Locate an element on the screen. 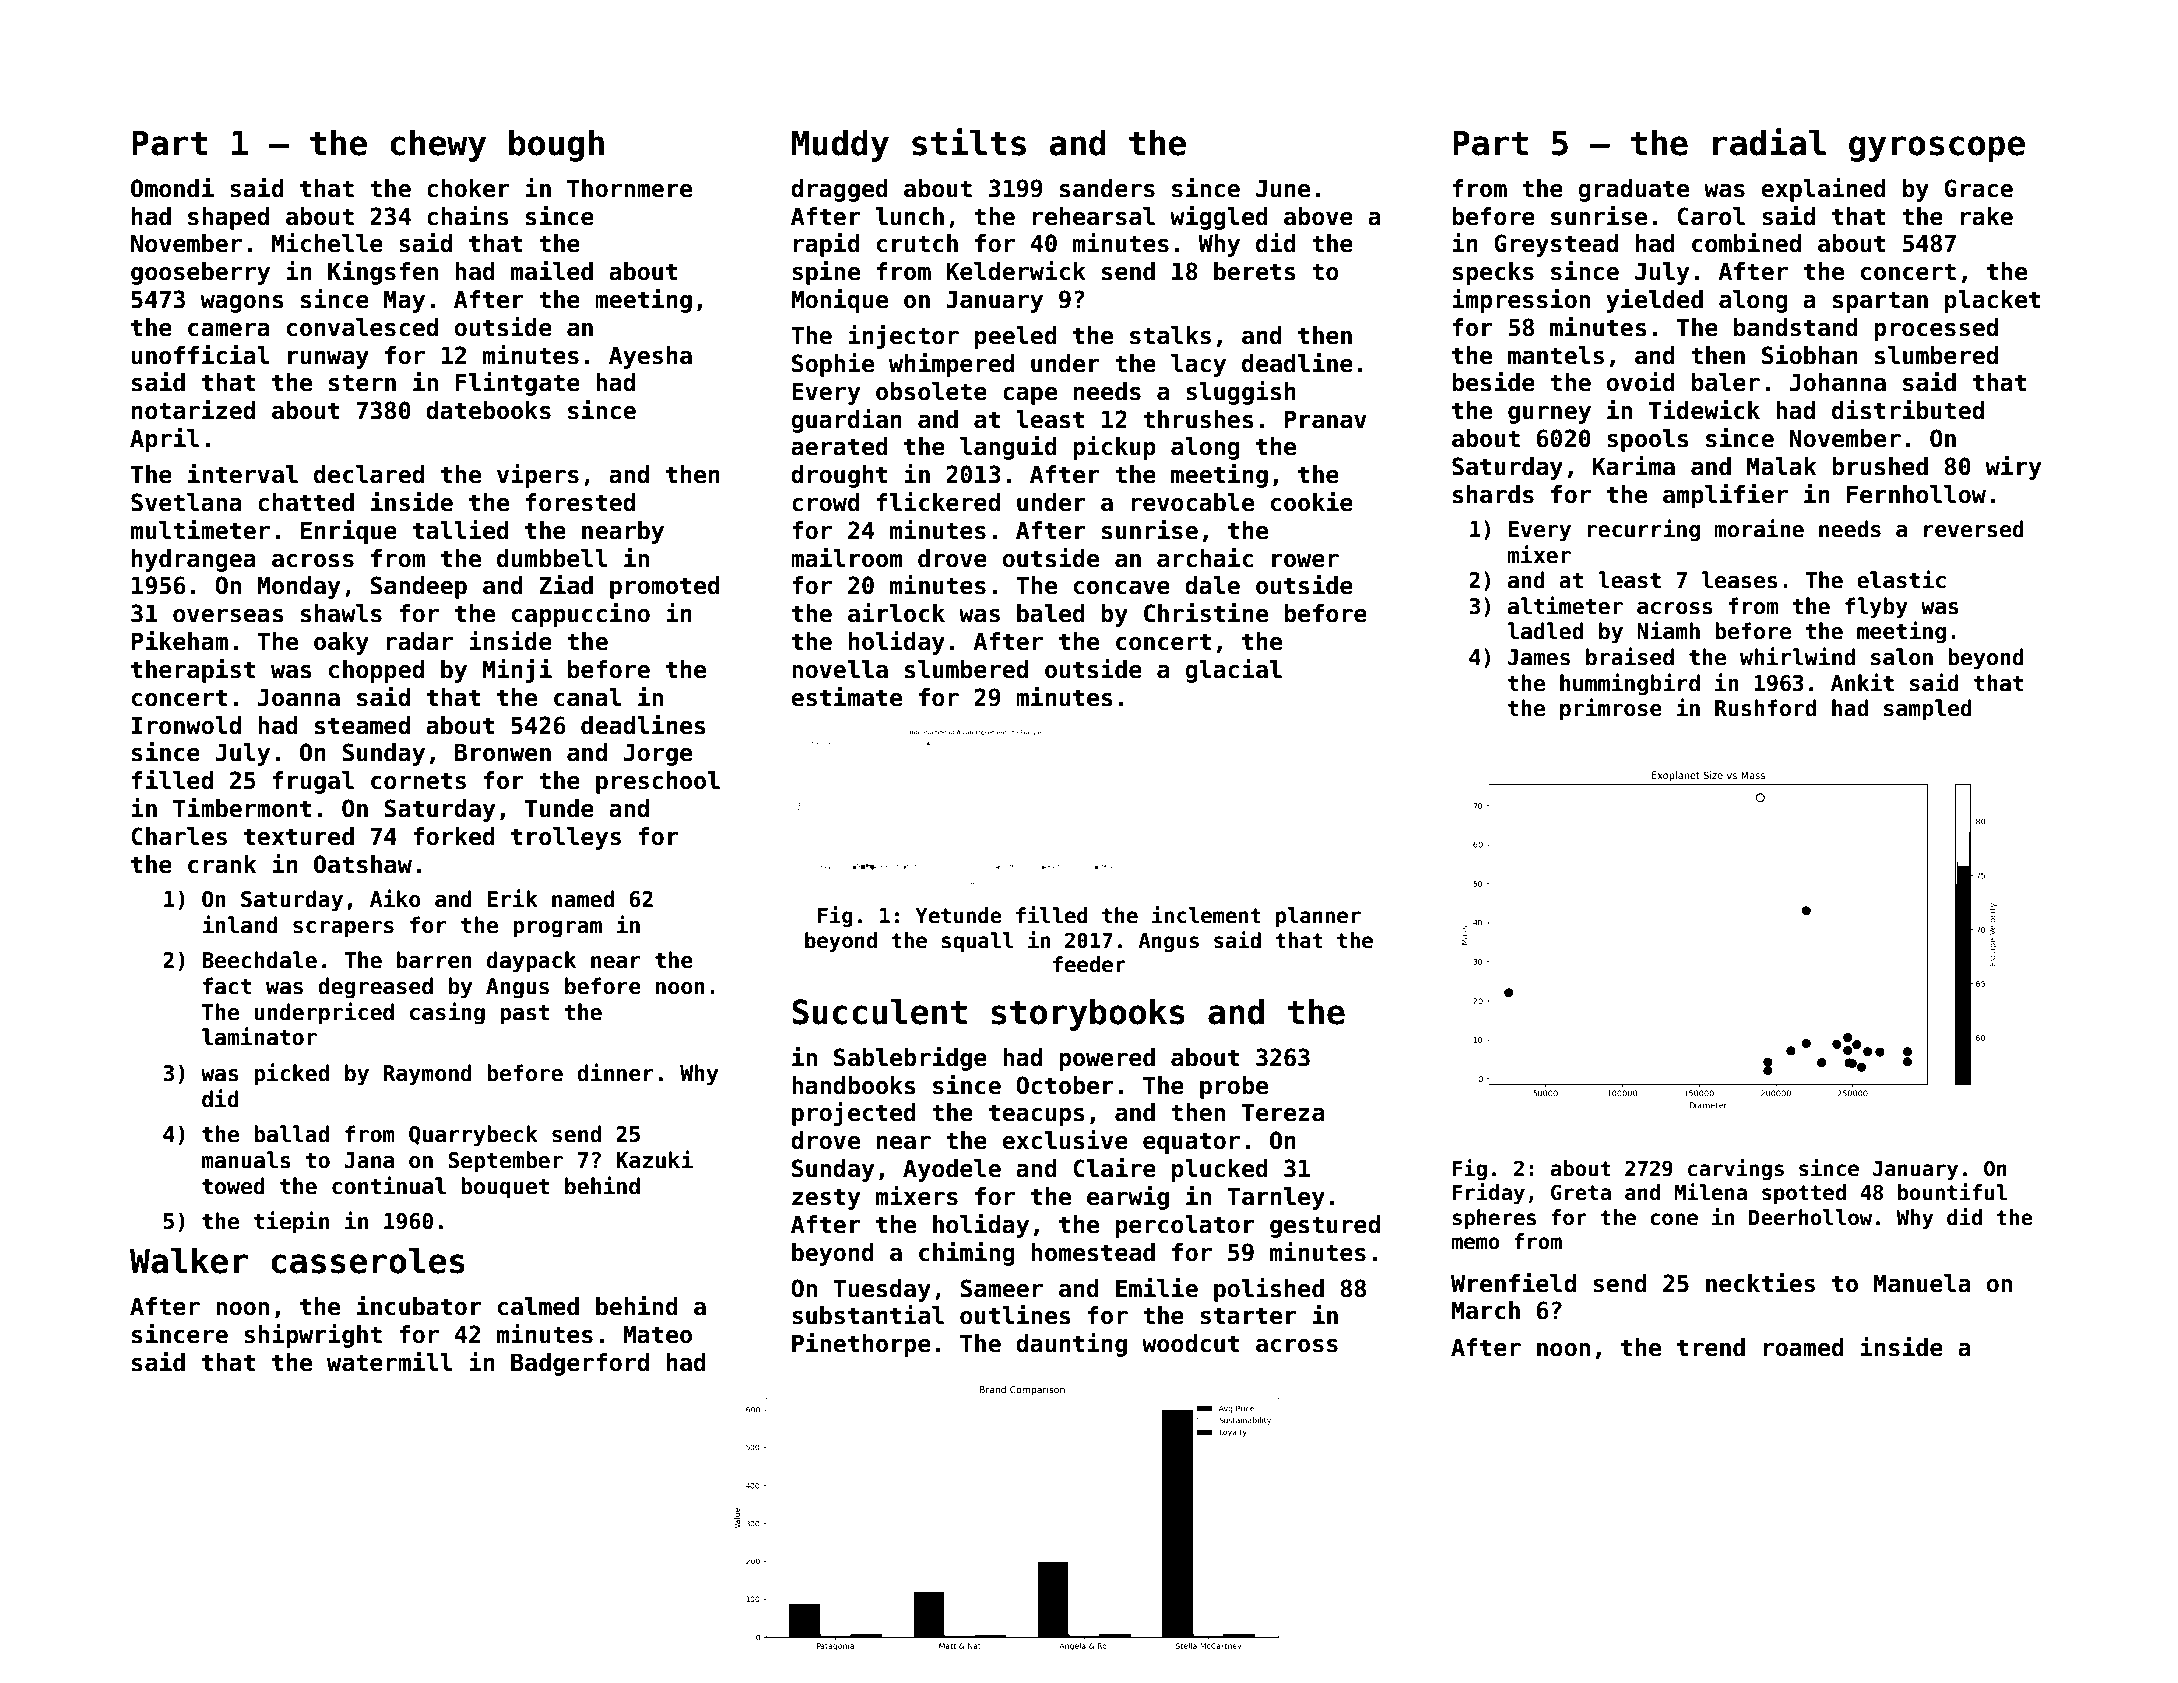  carvings is located at coordinates (1736, 1169).
